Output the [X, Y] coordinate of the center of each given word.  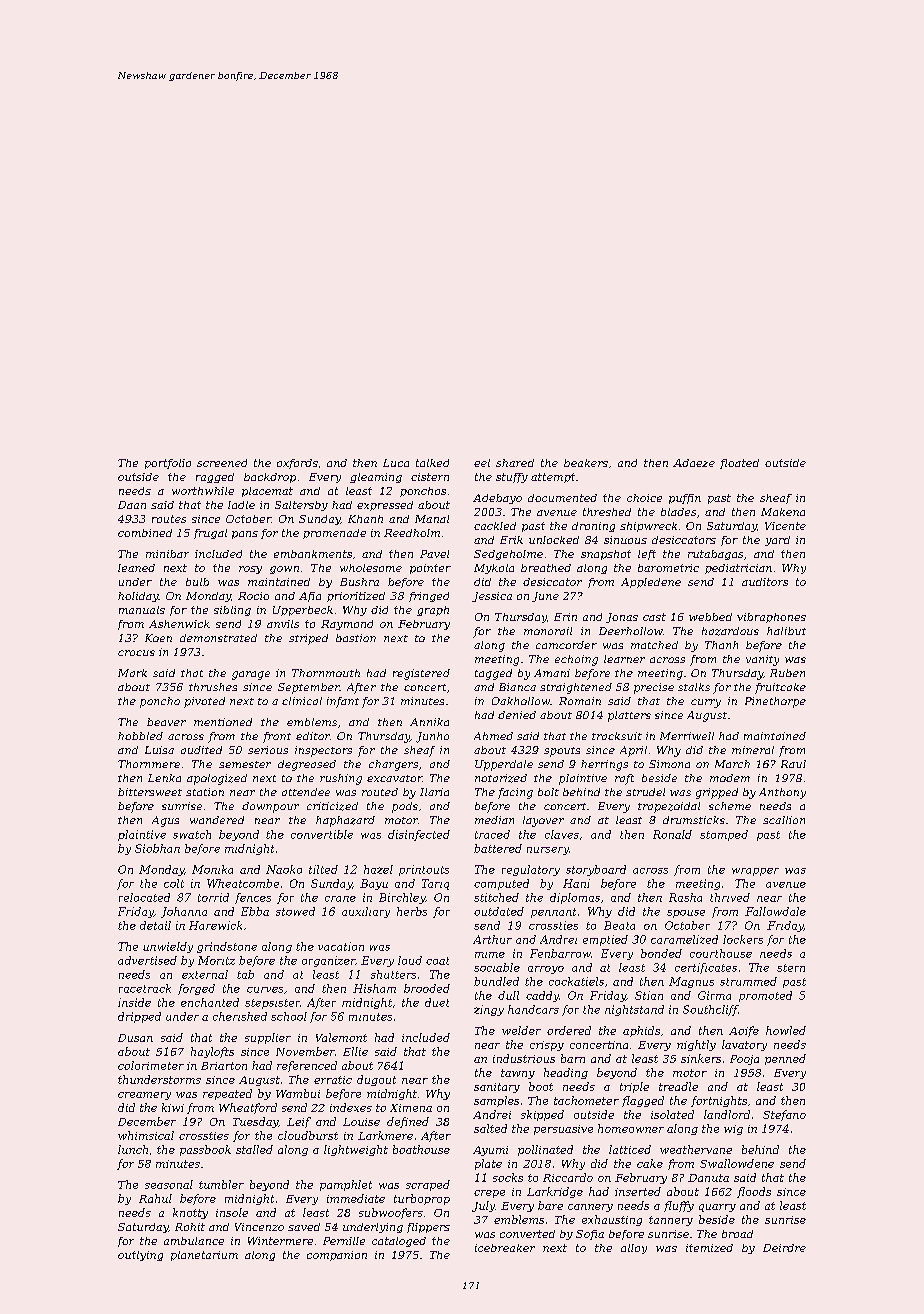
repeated [227, 1094]
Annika [429, 722]
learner [624, 659]
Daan [132, 505]
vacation [341, 946]
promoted [765, 996]
